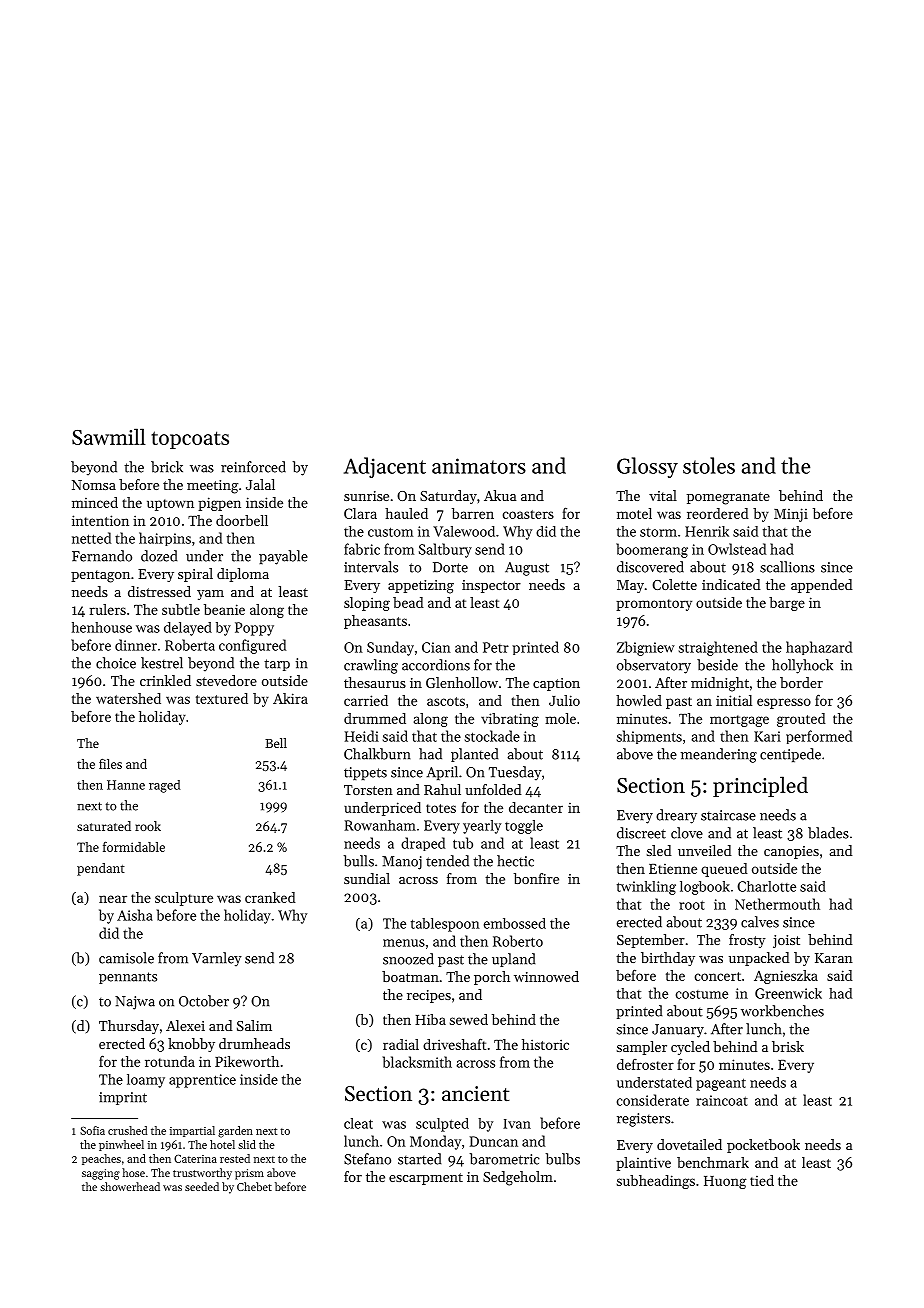 Image resolution: width=924 pixels, height=1308 pixels. I want to click on Akua, so click(500, 495).
